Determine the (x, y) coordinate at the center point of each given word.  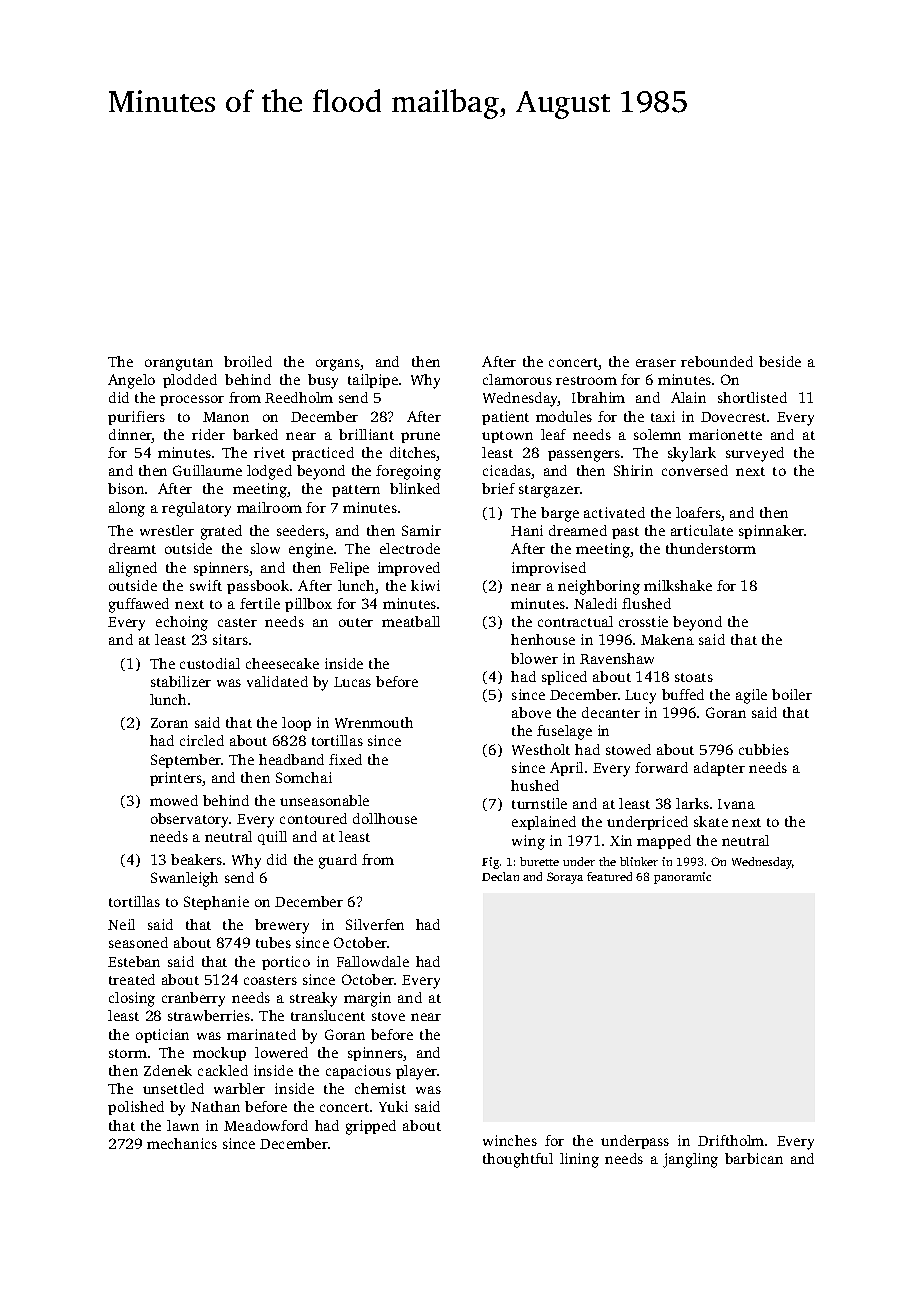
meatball (411, 621)
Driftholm (731, 1140)
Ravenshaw (617, 658)
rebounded (717, 361)
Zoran (169, 723)
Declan (500, 876)
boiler (792, 694)
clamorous (517, 379)
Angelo (131, 381)
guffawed (139, 605)
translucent (328, 1015)
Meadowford (266, 1125)
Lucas (352, 682)
